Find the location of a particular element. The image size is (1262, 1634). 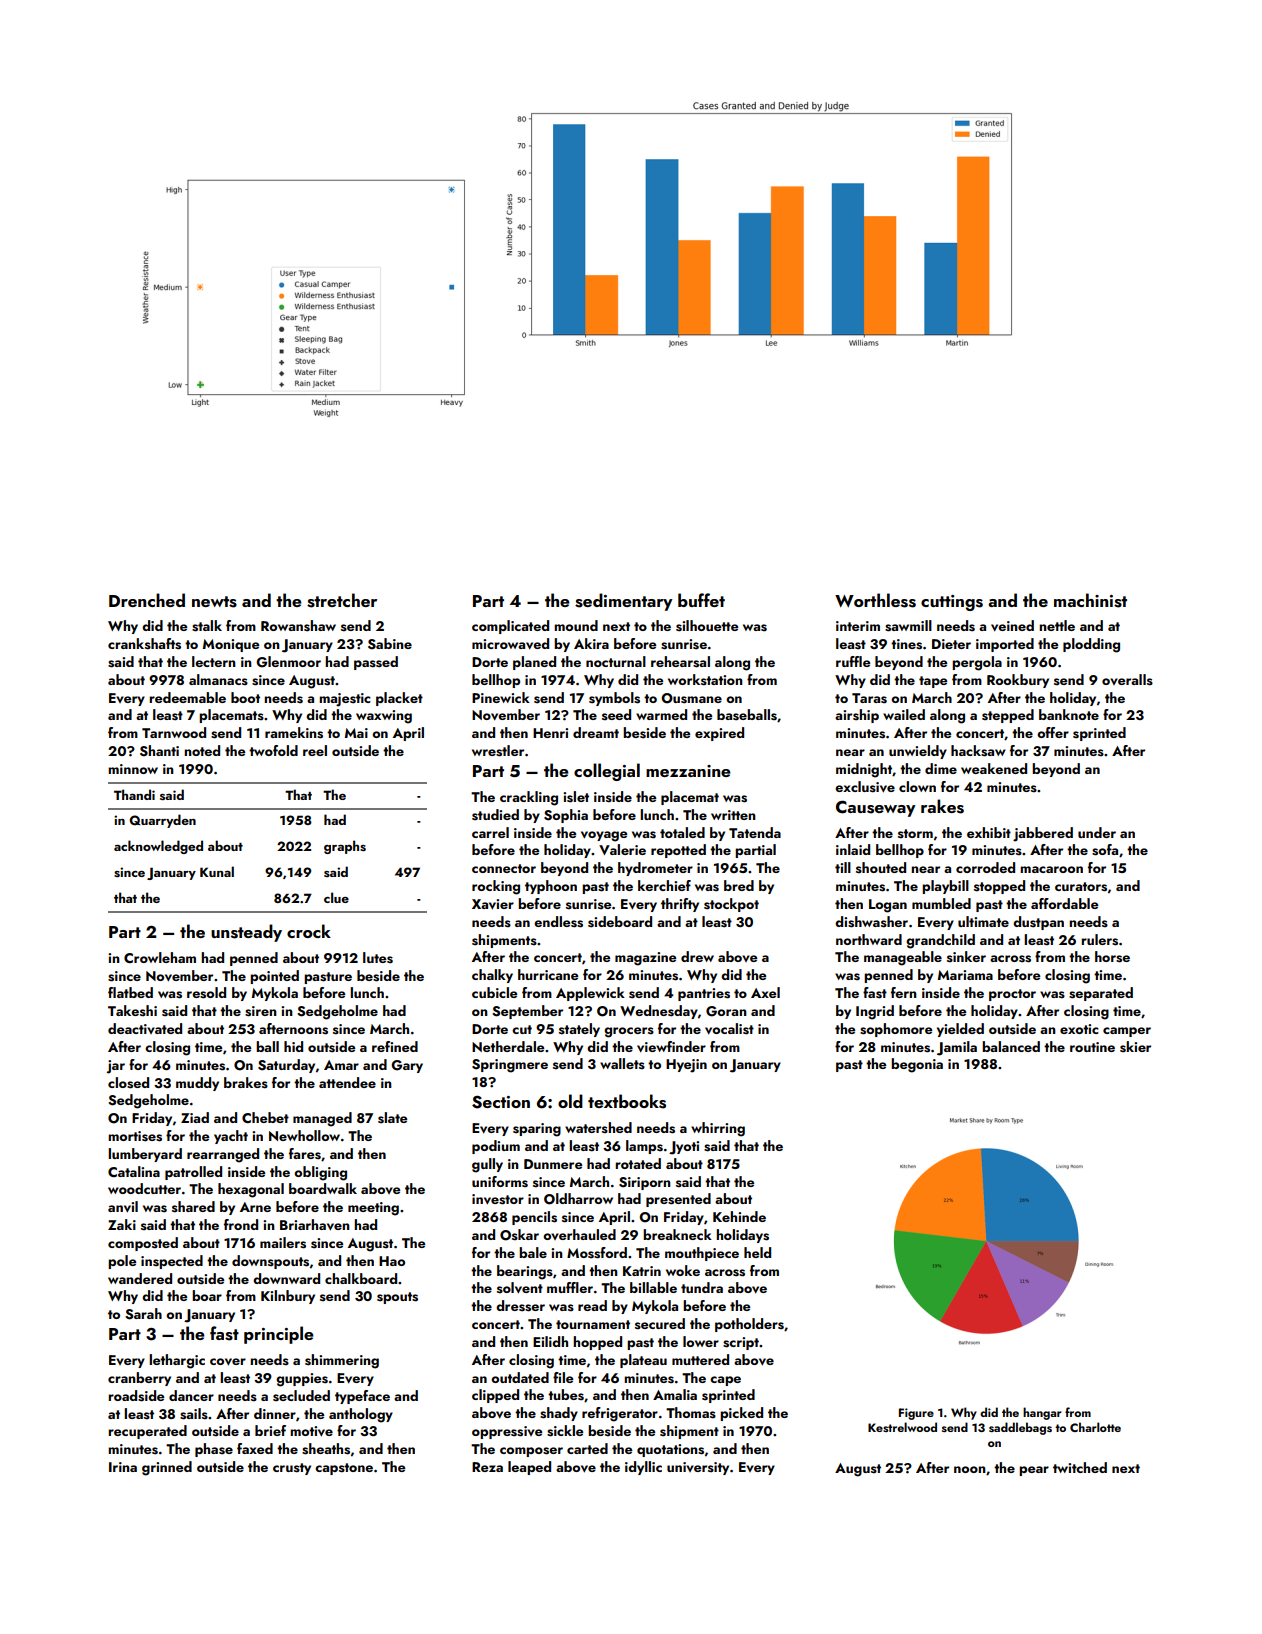

recuperated is located at coordinates (147, 1432).
